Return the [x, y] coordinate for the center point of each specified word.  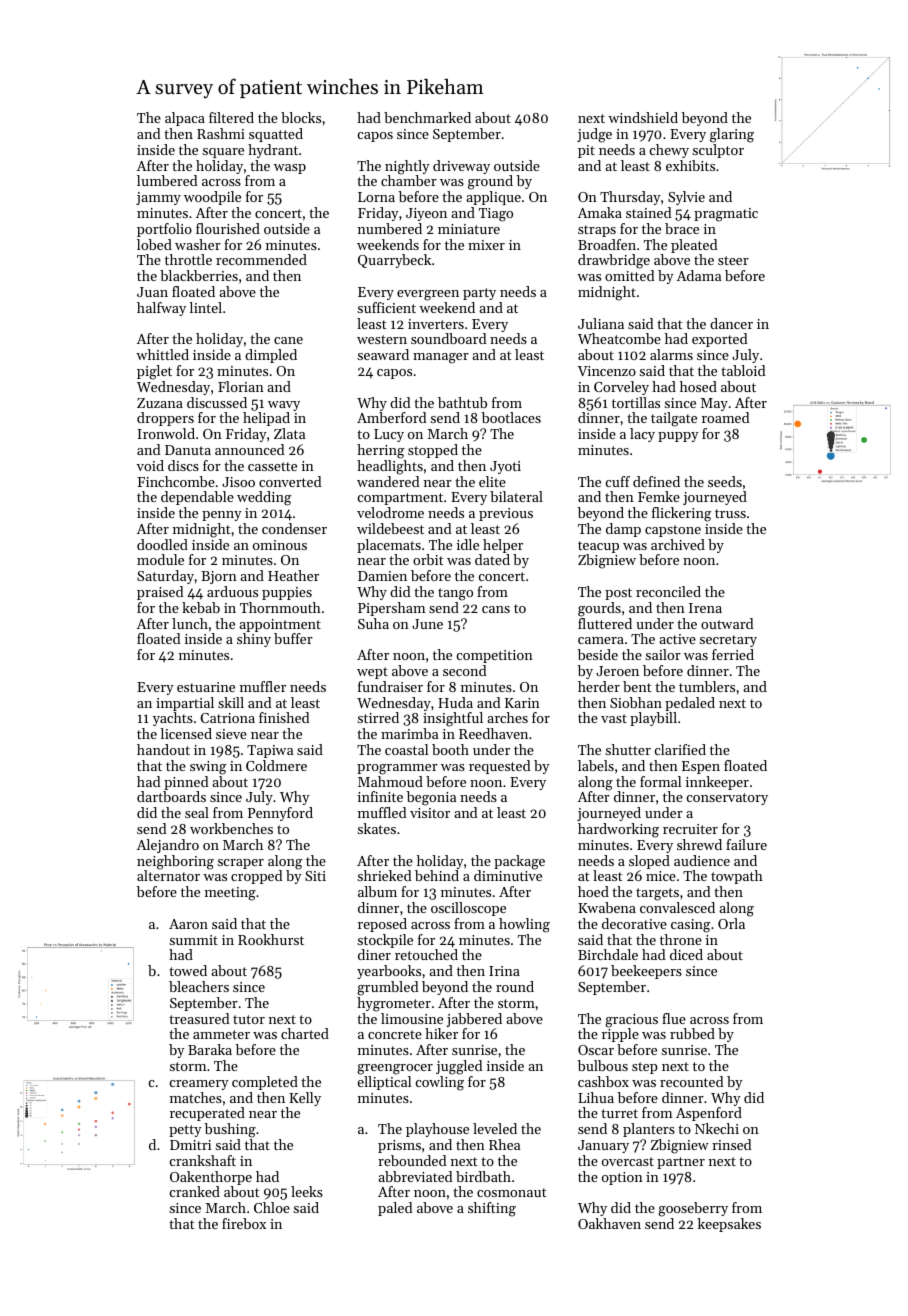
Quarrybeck [394, 261]
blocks [301, 117]
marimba [409, 733]
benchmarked [427, 117]
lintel [205, 307]
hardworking [618, 830]
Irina [504, 971]
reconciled [668, 591]
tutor [249, 1019]
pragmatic [726, 215]
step [645, 1068]
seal [197, 812]
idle [468, 544]
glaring [732, 135]
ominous [280, 545]
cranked [195, 1191]
